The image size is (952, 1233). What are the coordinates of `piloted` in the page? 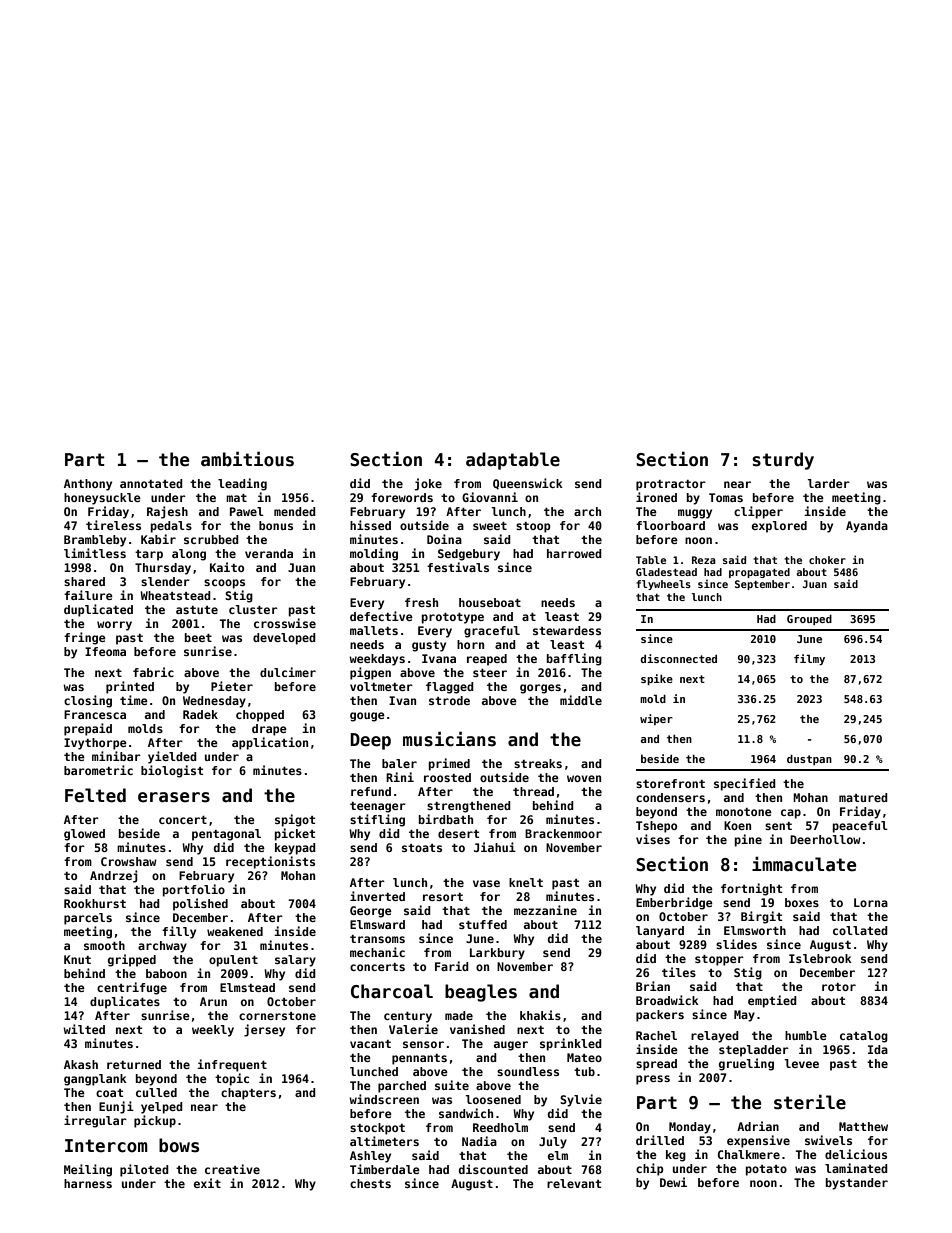 It's located at (144, 1170).
